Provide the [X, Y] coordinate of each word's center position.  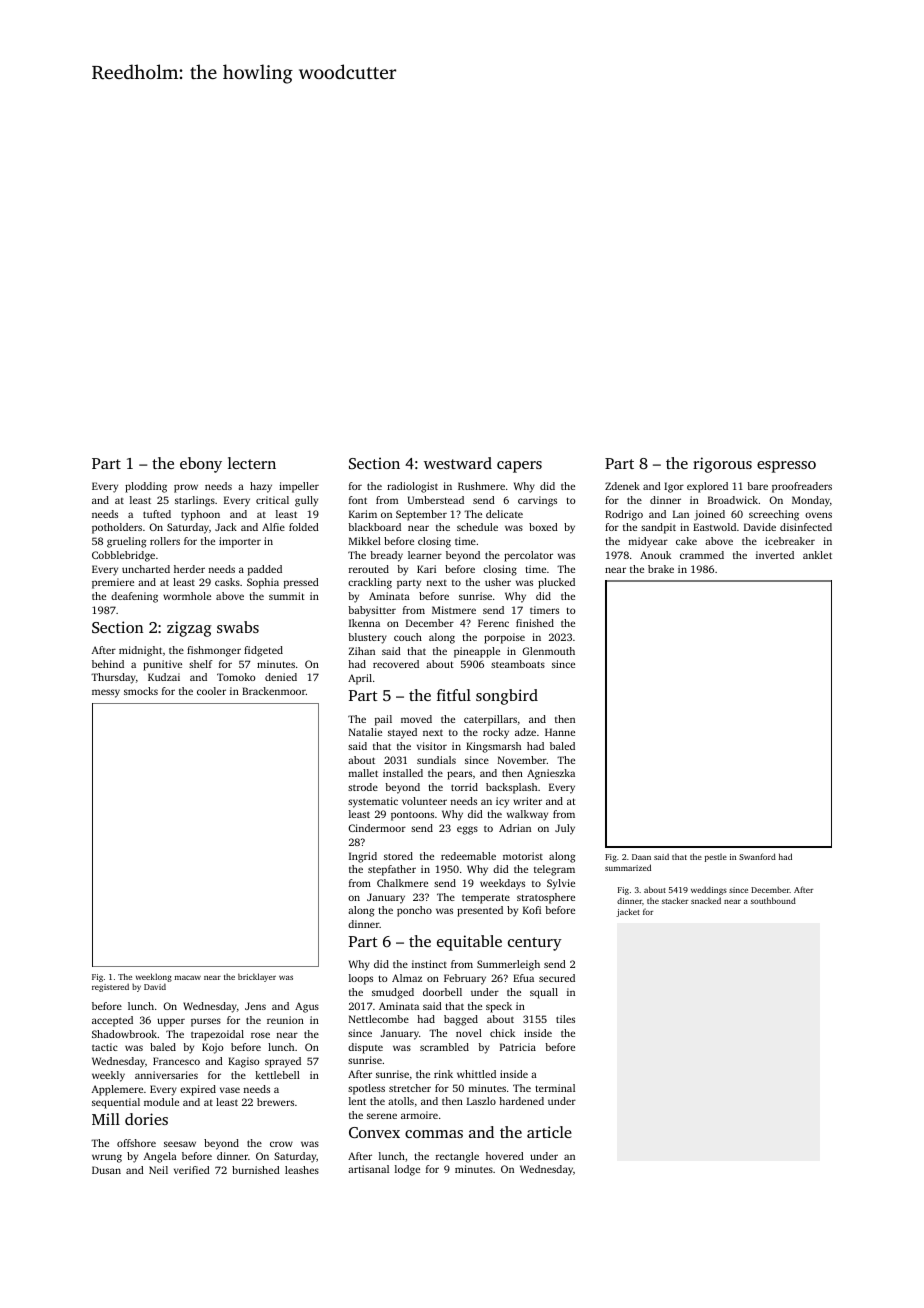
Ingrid [363, 857]
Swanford [757, 856]
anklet [817, 555]
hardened [521, 1101]
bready [386, 556]
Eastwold [714, 527]
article [549, 1132]
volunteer [424, 801]
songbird [507, 697]
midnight [140, 651]
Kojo [213, 1048]
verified [192, 1170]
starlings [195, 501]
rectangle [457, 1157]
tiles [565, 1019]
